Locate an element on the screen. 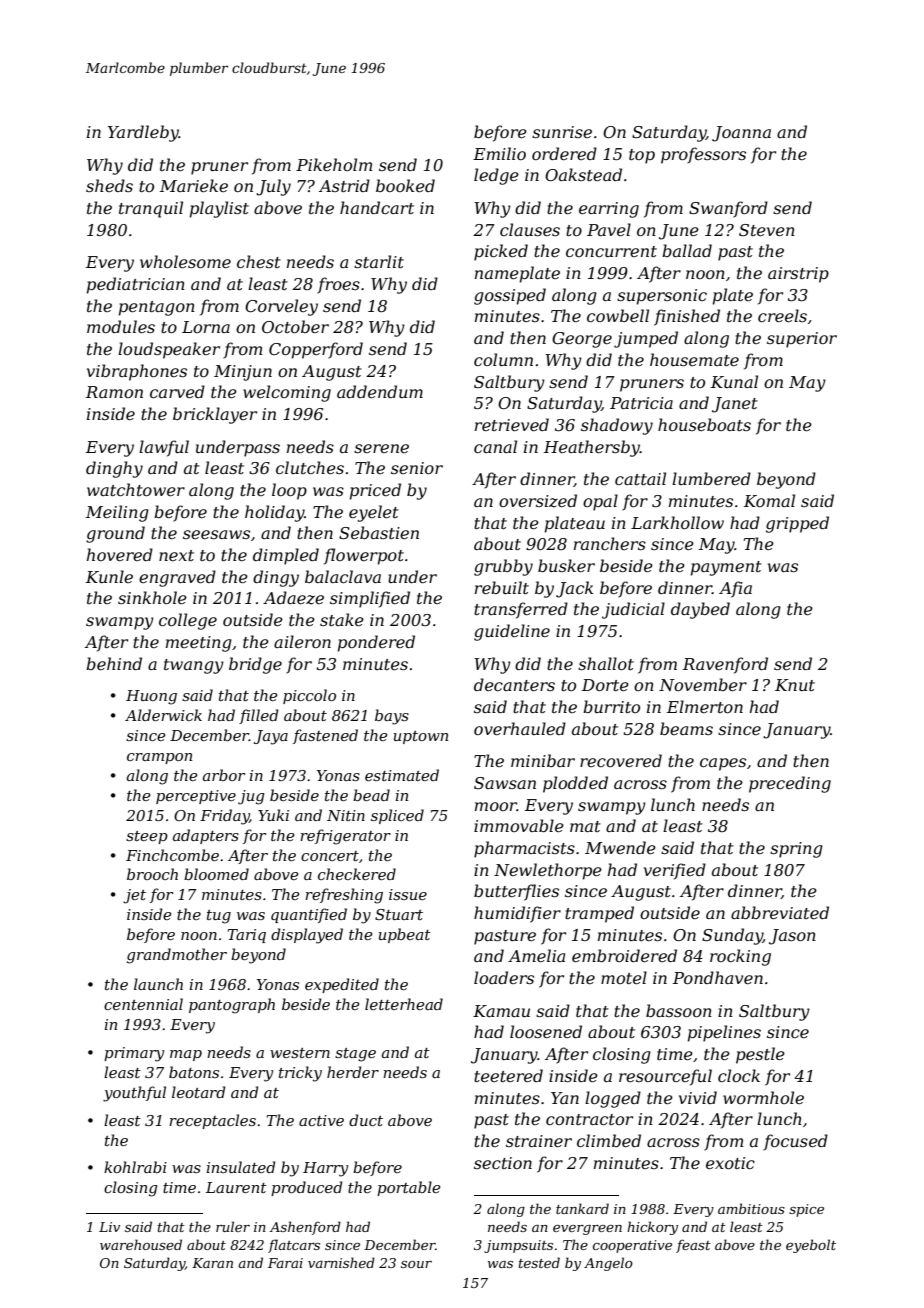 The width and height of the screenshot is (924, 1308). ballad is located at coordinates (687, 250).
